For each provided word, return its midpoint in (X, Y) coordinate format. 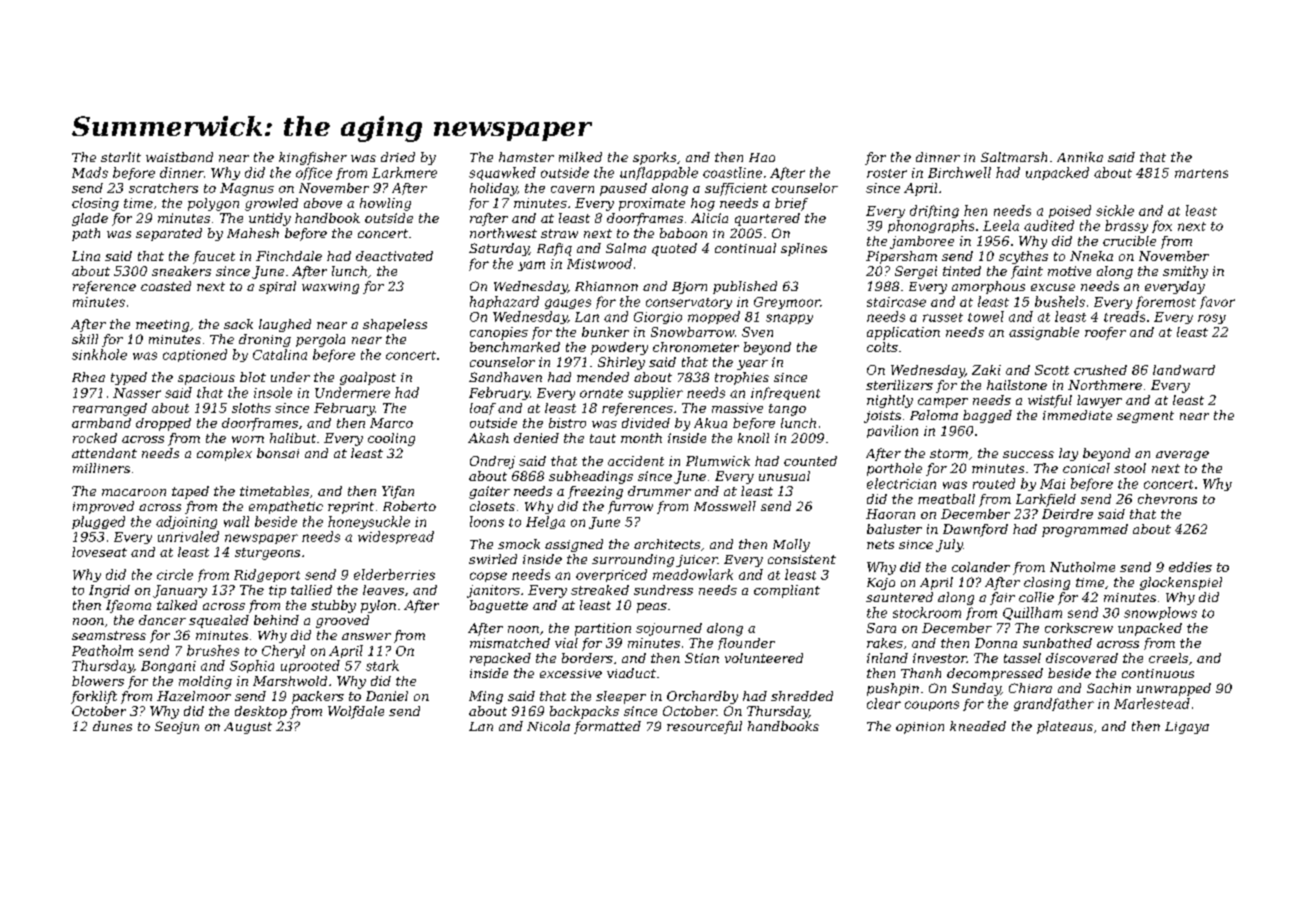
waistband (179, 157)
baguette (499, 606)
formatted (607, 727)
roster (887, 173)
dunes (112, 726)
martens (1201, 173)
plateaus (1065, 727)
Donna (996, 643)
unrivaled (188, 536)
